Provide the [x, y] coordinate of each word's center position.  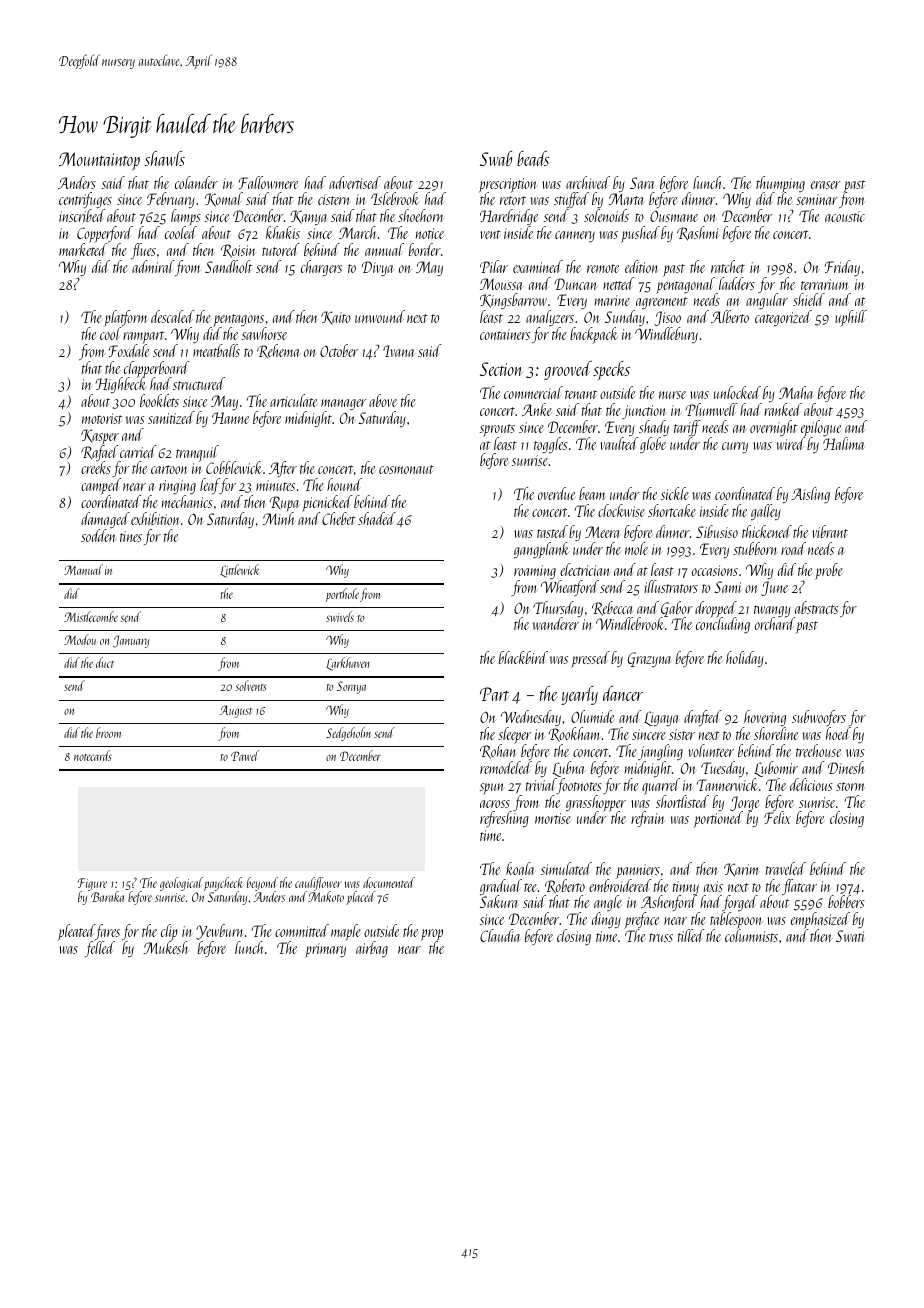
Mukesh [165, 948]
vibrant [830, 531]
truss [661, 937]
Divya [378, 268]
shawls [164, 158]
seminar [817, 199]
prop [432, 935]
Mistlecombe [91, 616]
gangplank [542, 550]
